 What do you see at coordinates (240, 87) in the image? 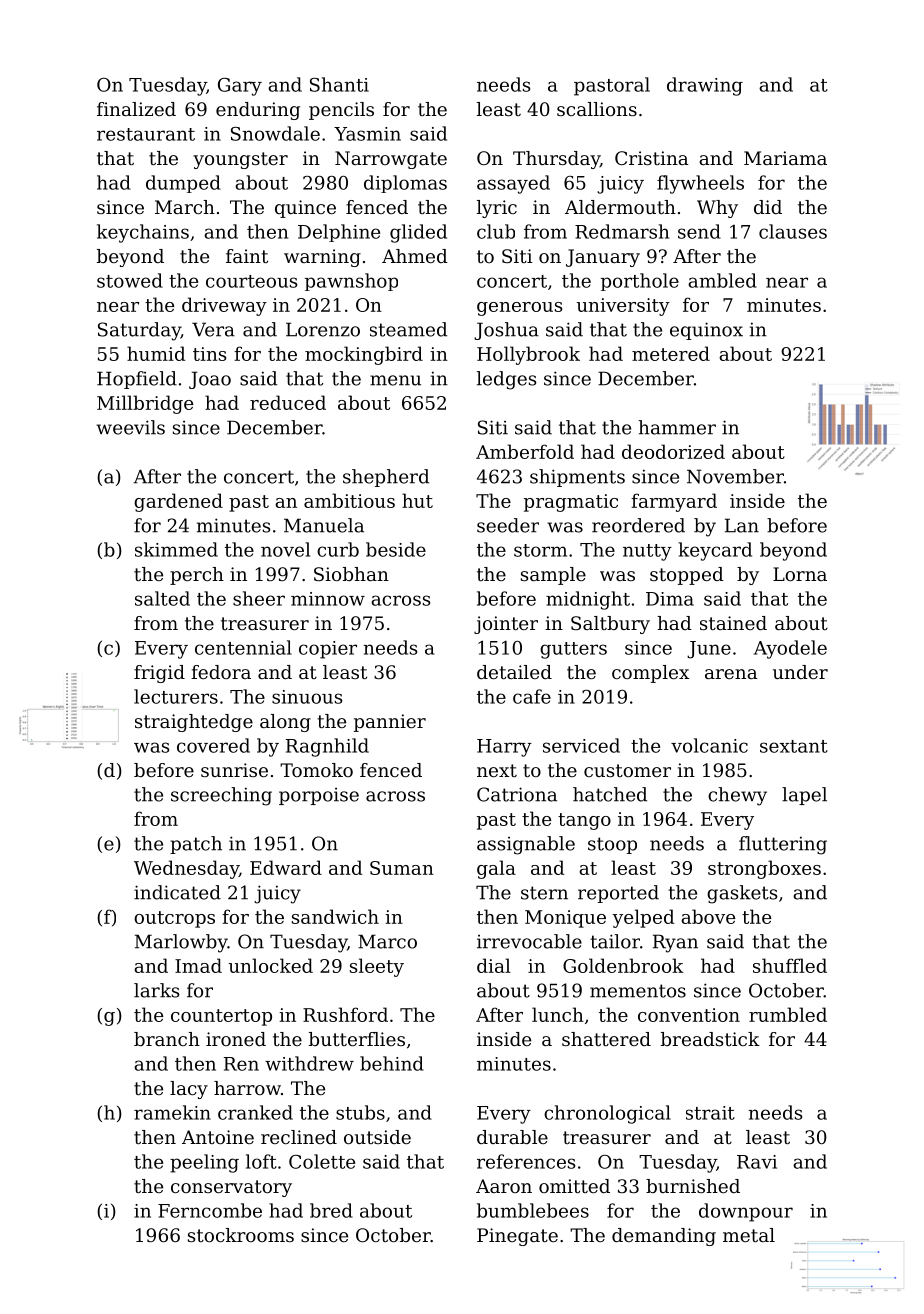
I see `Gary` at bounding box center [240, 87].
